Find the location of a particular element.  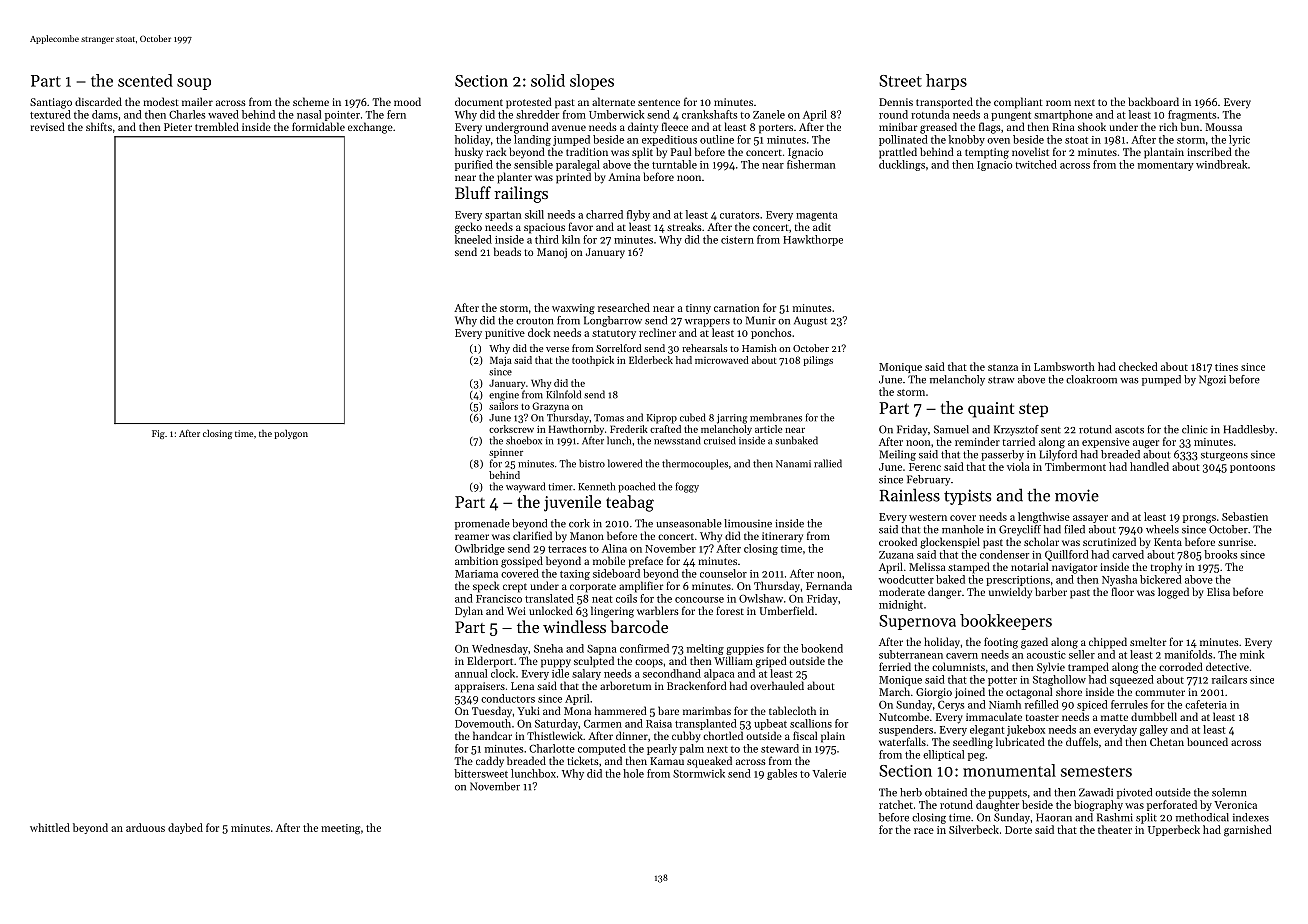

Nanami is located at coordinates (793, 464).
